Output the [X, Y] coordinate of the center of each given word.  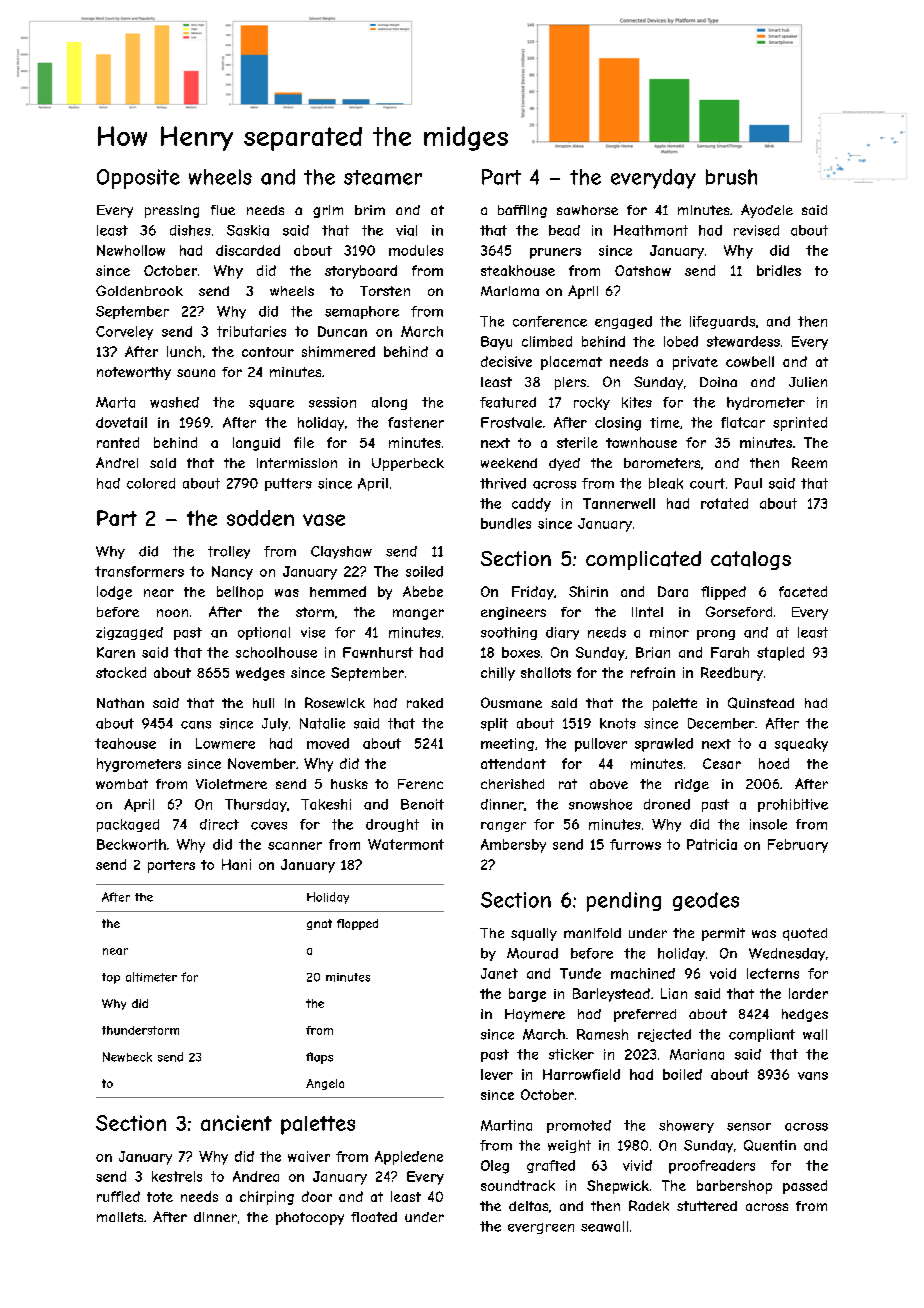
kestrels [177, 1176]
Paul [748, 483]
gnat [319, 924]
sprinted [800, 424]
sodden [260, 518]
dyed [564, 464]
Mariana [697, 1054]
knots [618, 723]
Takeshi [326, 804]
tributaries [251, 331]
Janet [499, 973]
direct [219, 824]
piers [570, 383]
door [317, 1196]
